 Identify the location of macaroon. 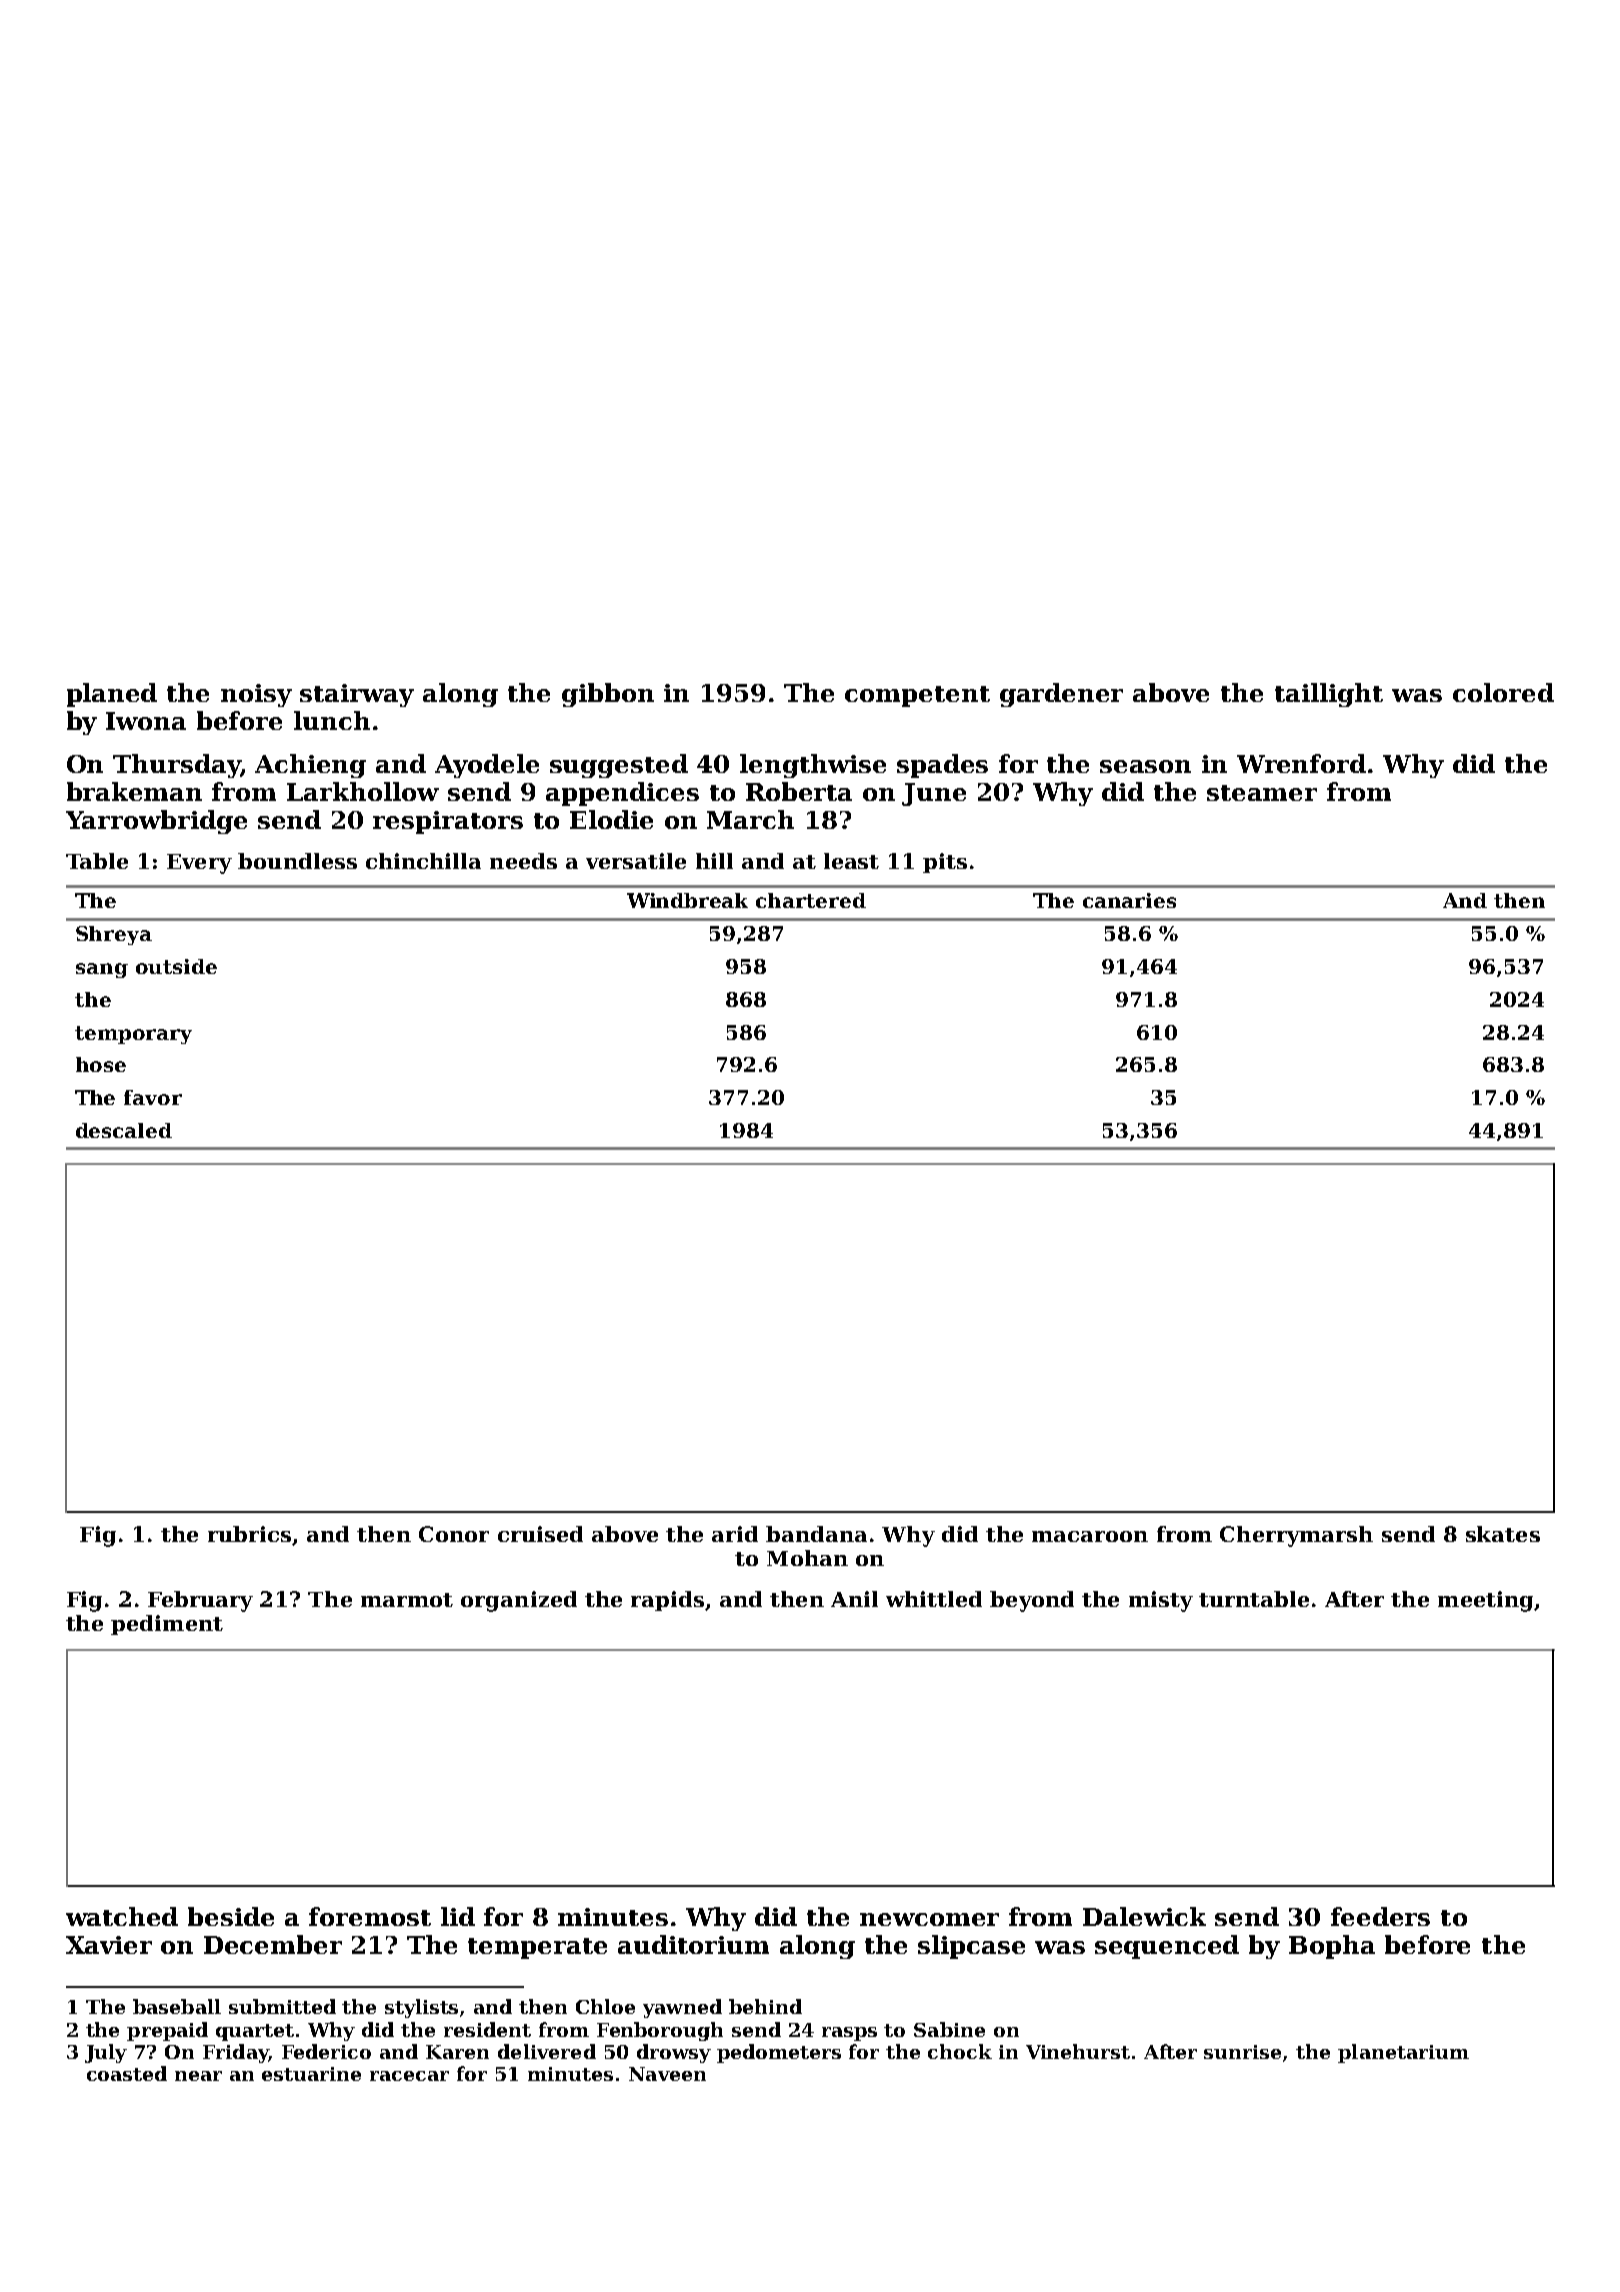
(1090, 1536).
